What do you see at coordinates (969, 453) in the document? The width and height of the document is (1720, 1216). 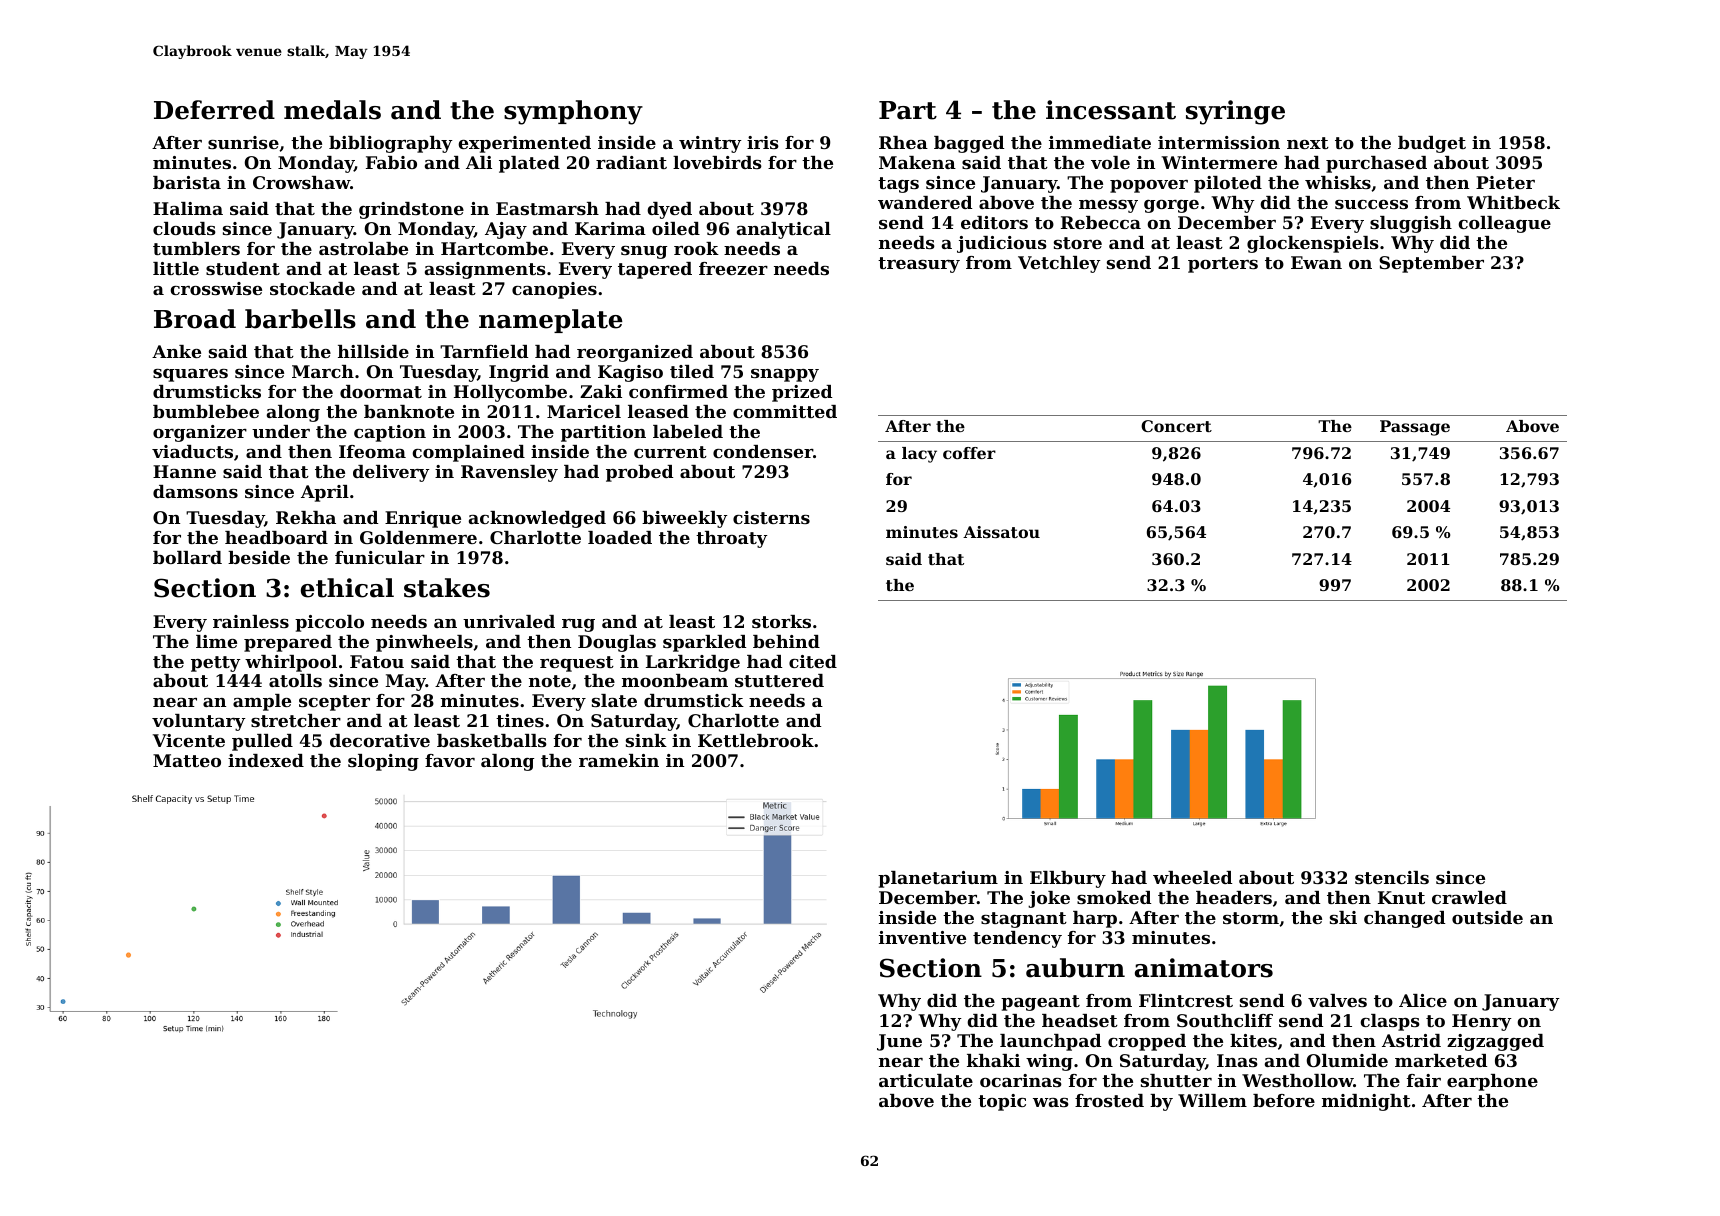 I see `coffer` at bounding box center [969, 453].
